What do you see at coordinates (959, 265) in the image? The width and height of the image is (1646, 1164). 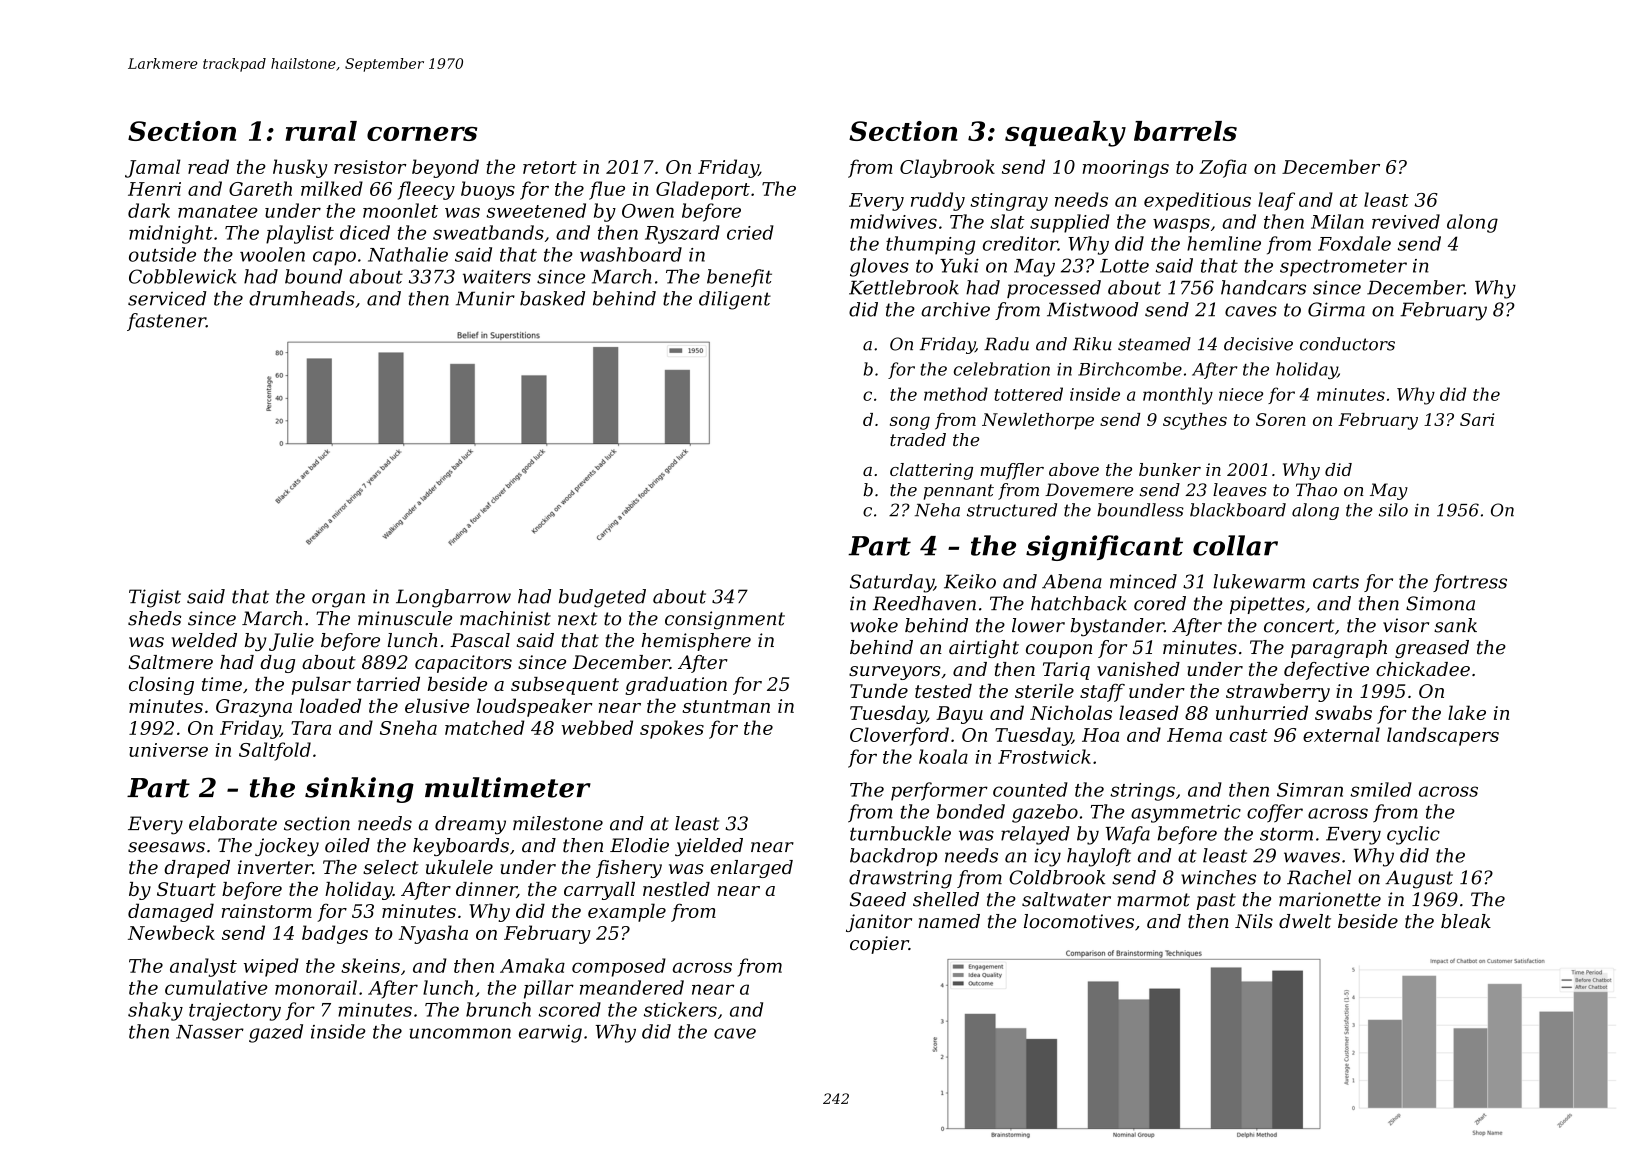 I see `Yuki` at bounding box center [959, 265].
